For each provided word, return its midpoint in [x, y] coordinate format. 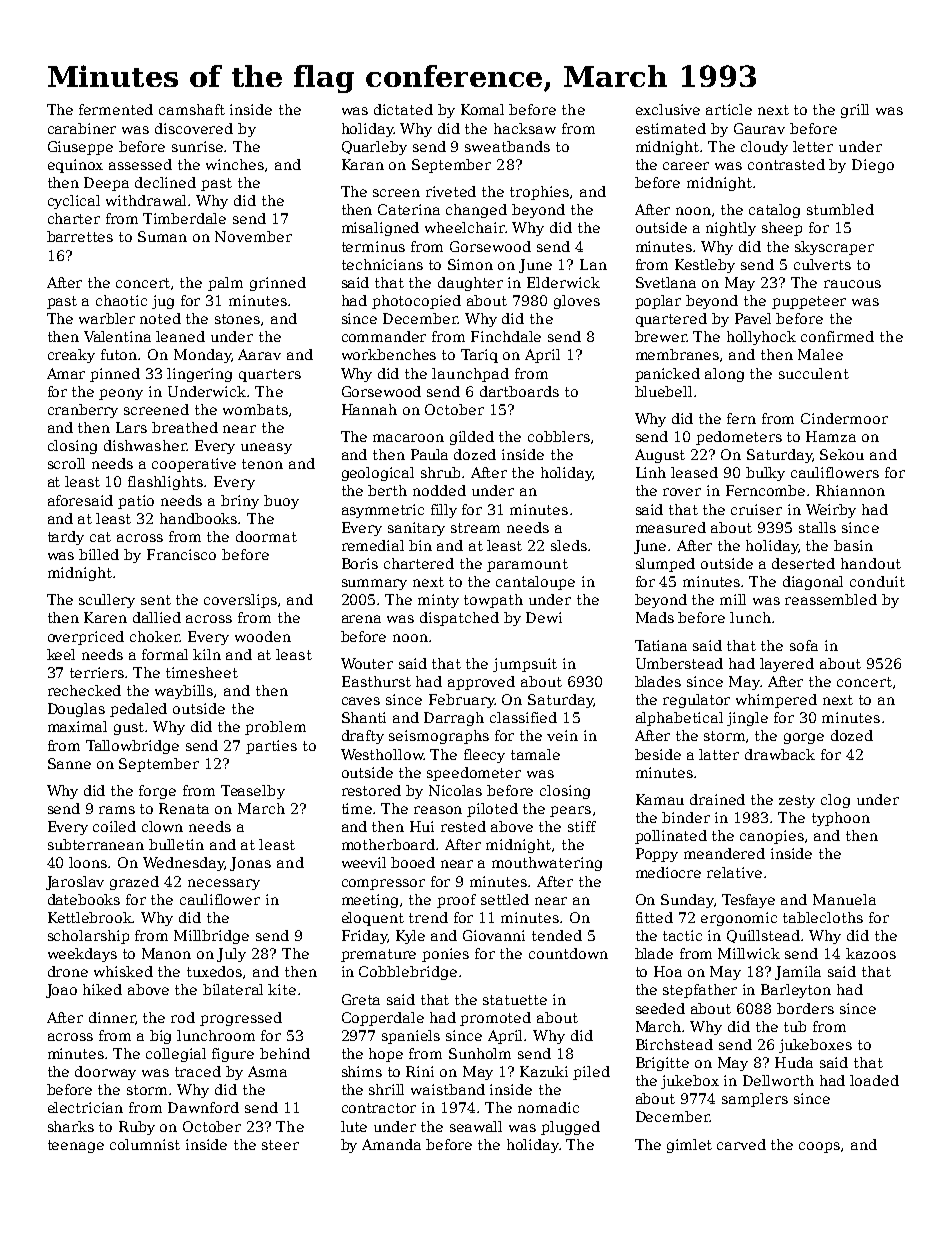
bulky [765, 474]
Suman [162, 236]
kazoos [871, 953]
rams [117, 810]
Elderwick [563, 282]
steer [280, 1145]
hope [386, 1055]
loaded [874, 1080]
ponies [445, 955]
